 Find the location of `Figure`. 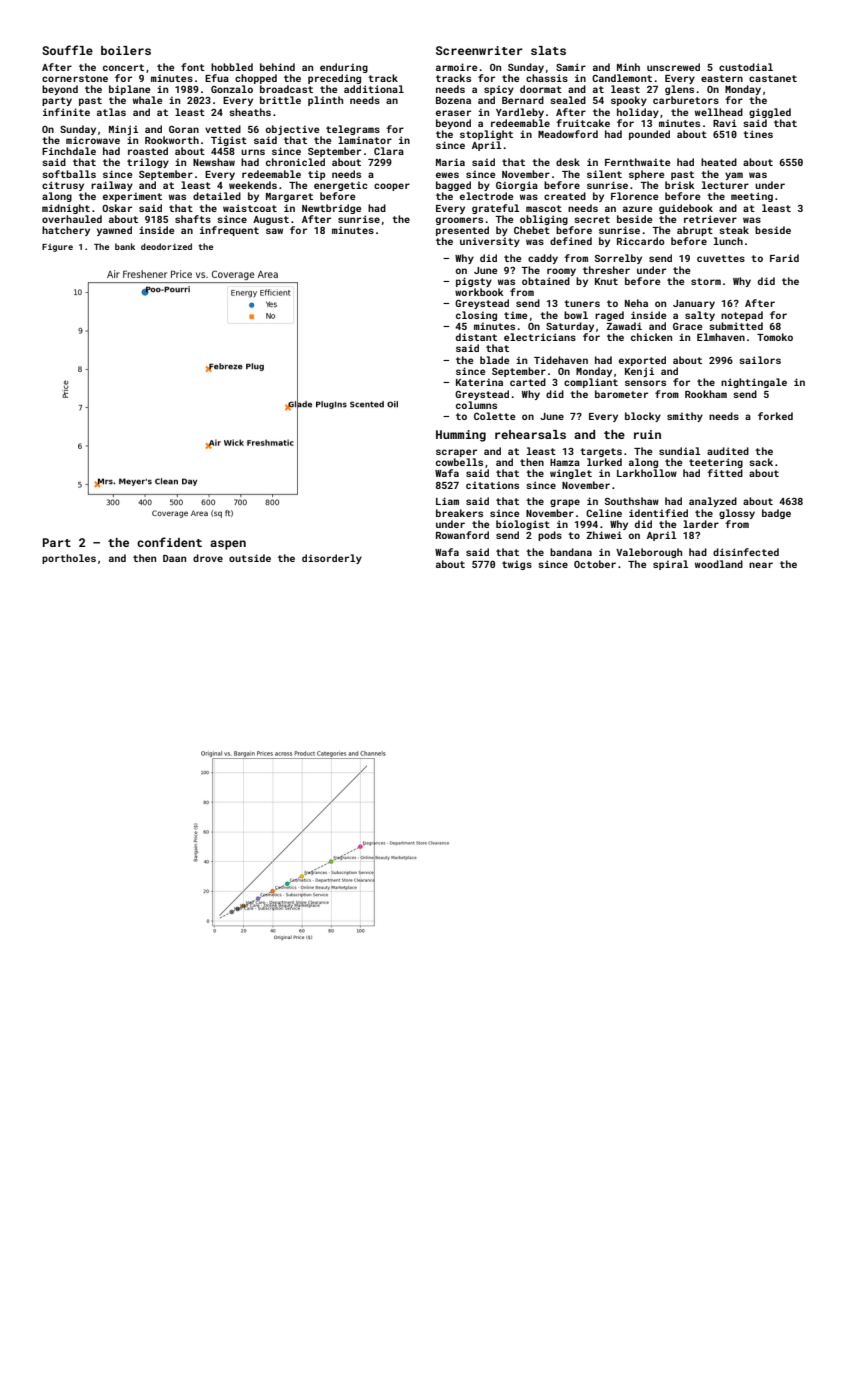

Figure is located at coordinates (57, 248).
